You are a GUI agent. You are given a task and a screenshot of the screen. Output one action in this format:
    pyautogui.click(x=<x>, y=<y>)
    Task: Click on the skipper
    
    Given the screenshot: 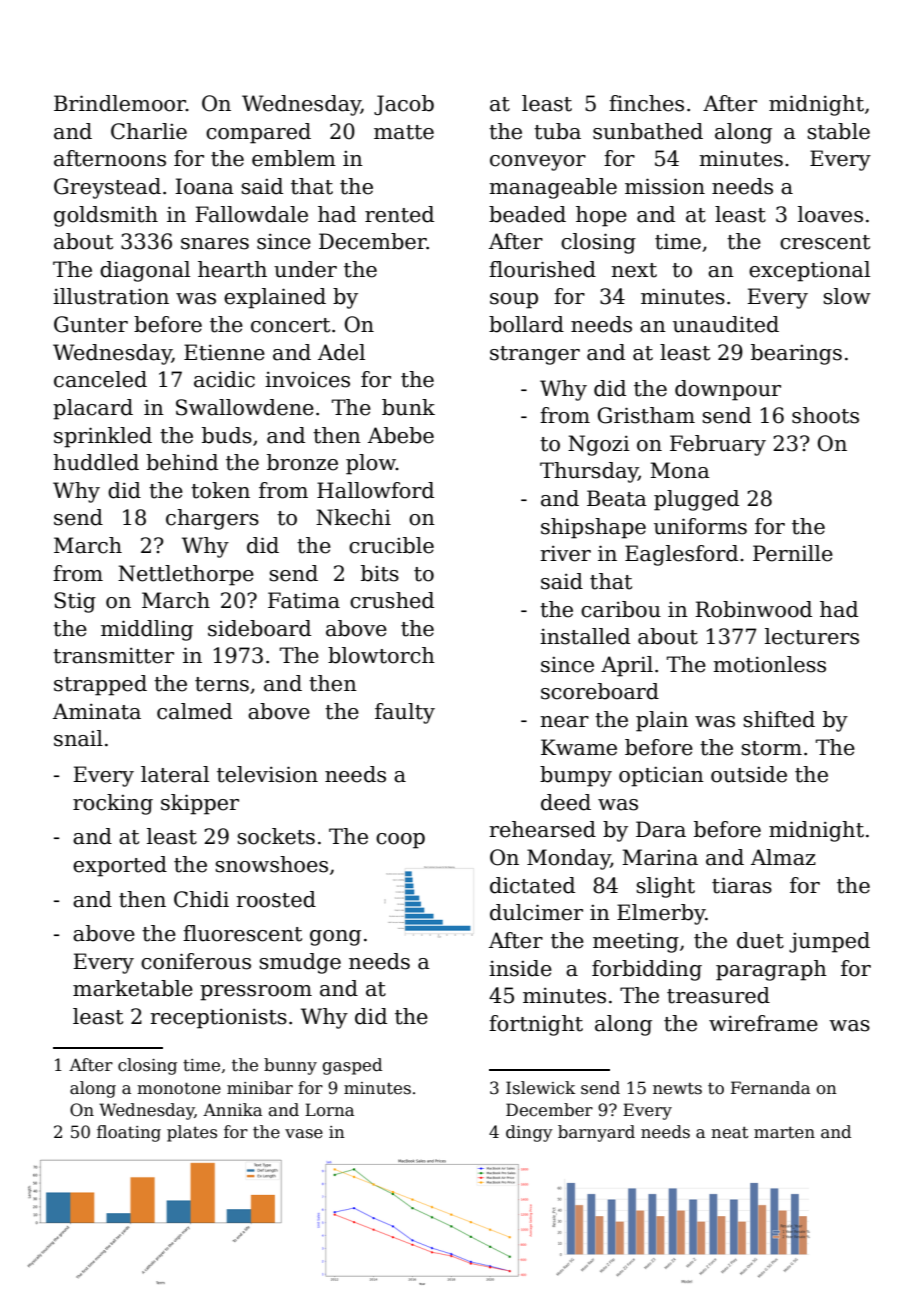 What is the action you would take?
    pyautogui.click(x=200, y=804)
